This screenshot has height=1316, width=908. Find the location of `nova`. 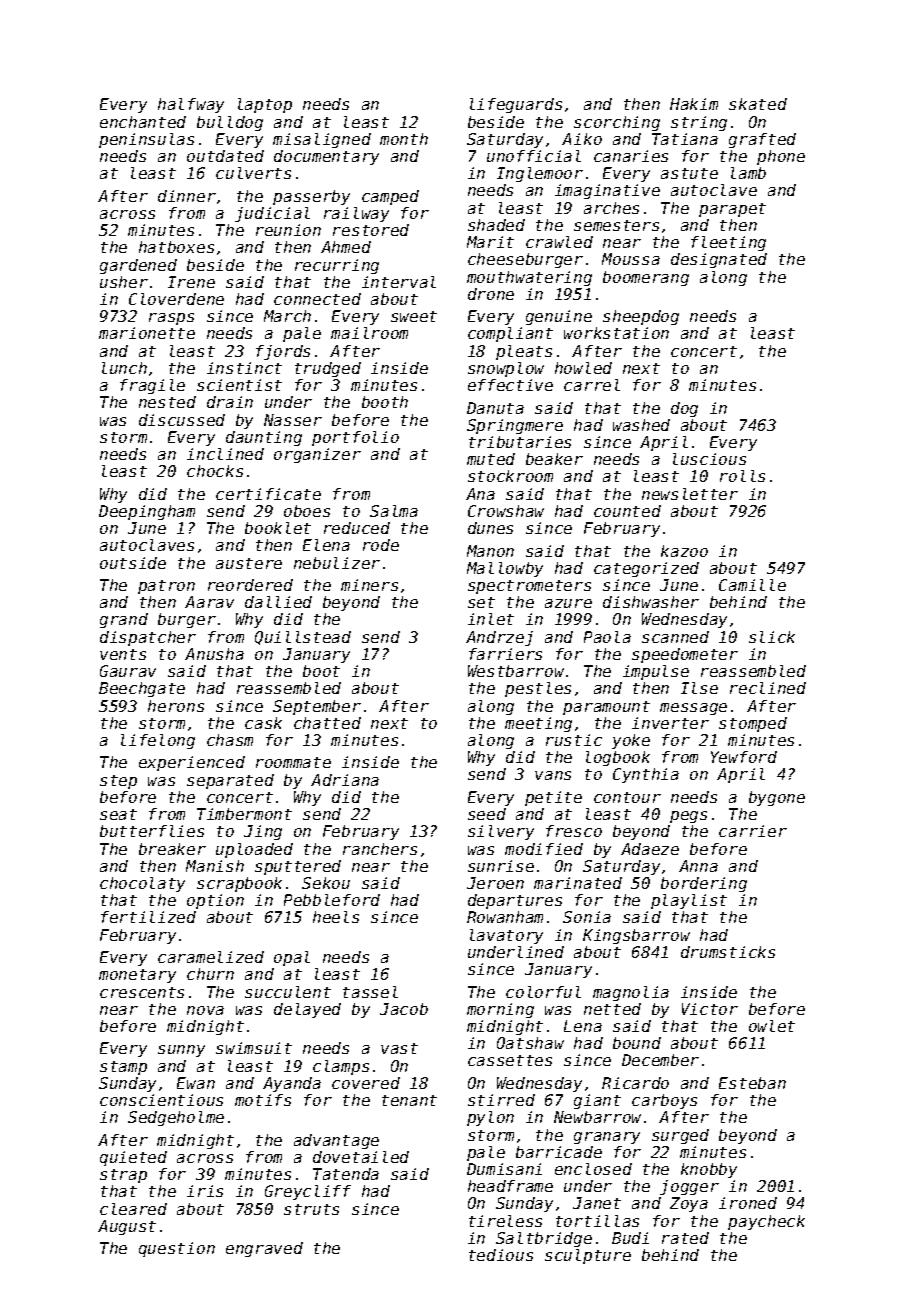

nova is located at coordinates (205, 1010).
